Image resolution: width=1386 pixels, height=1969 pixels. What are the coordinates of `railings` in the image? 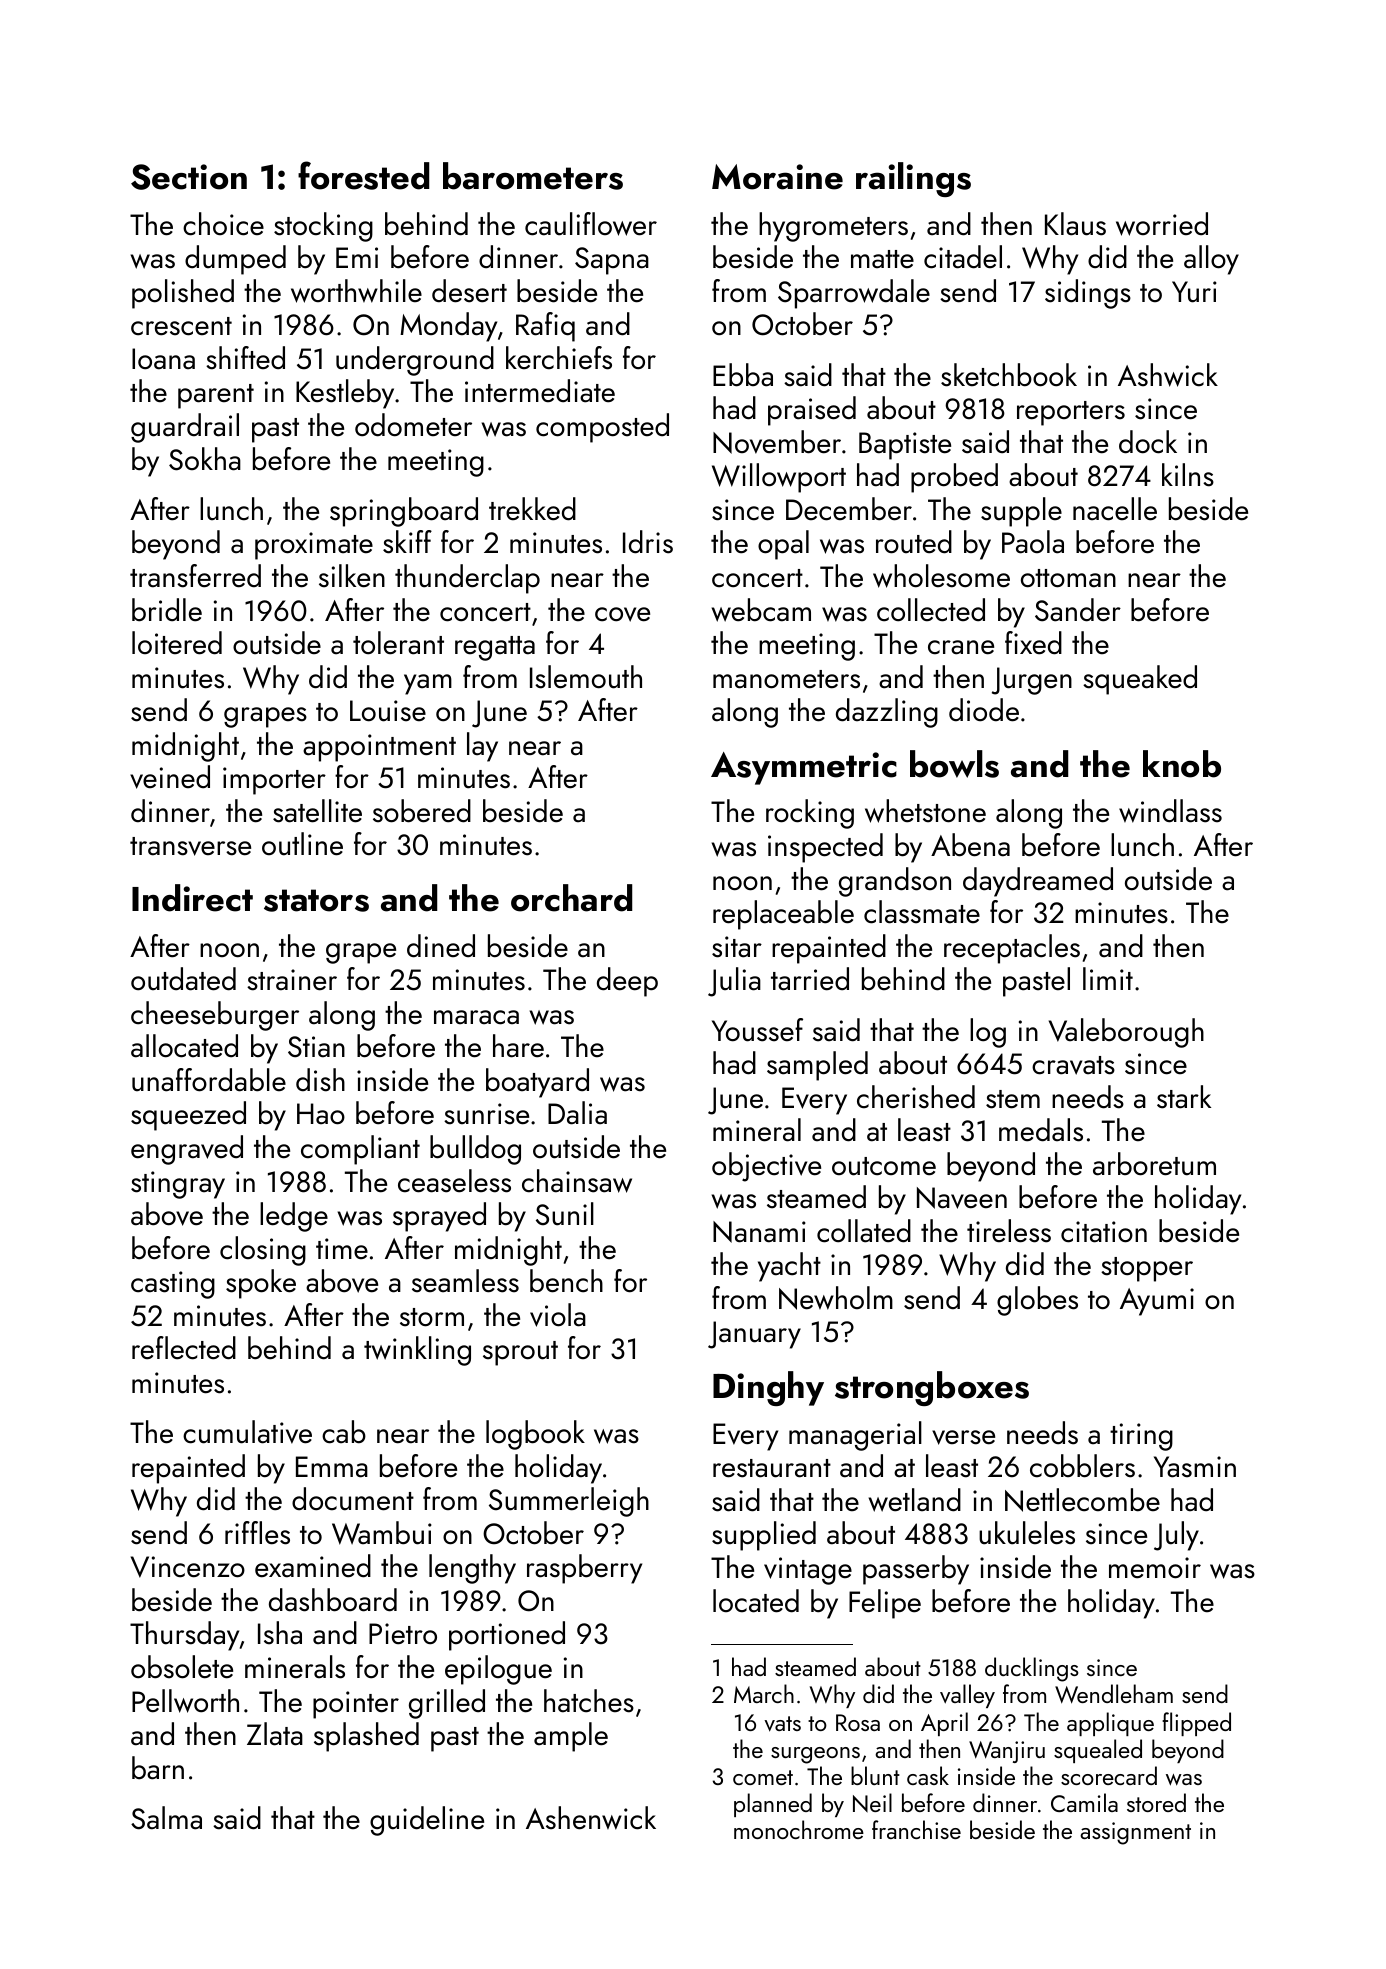 It's located at (913, 179).
